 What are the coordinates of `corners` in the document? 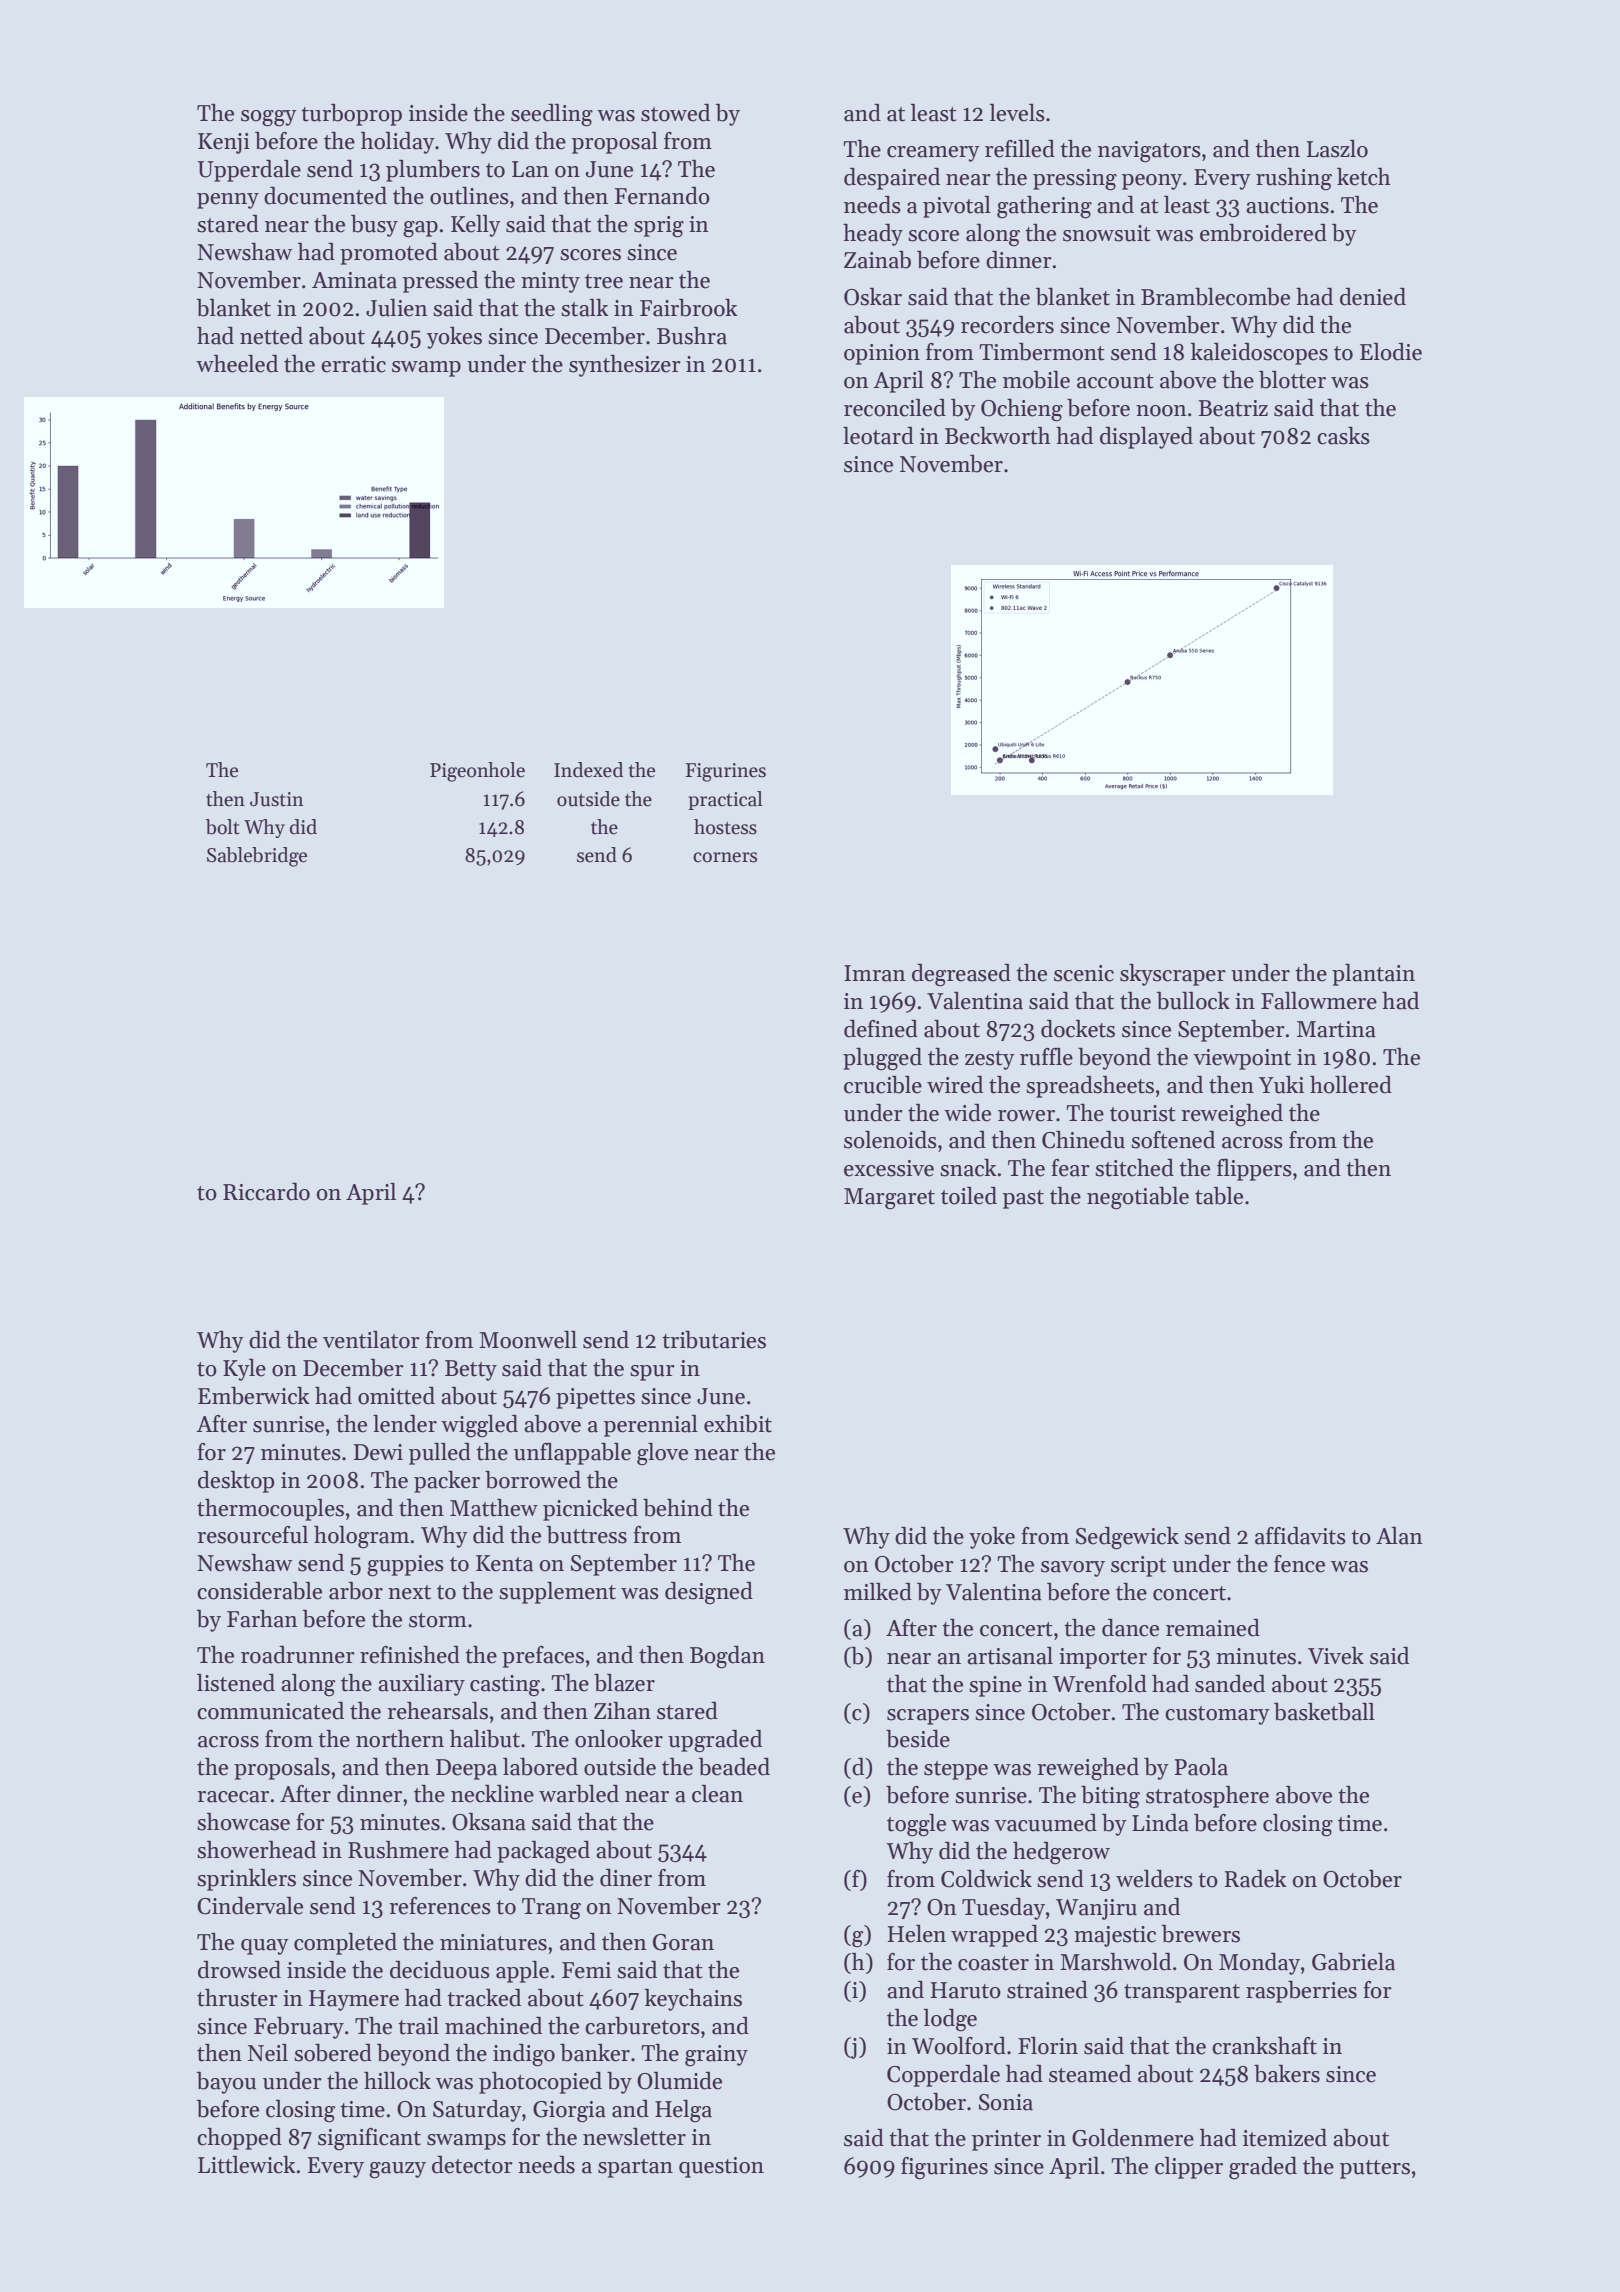 It's located at (725, 857).
